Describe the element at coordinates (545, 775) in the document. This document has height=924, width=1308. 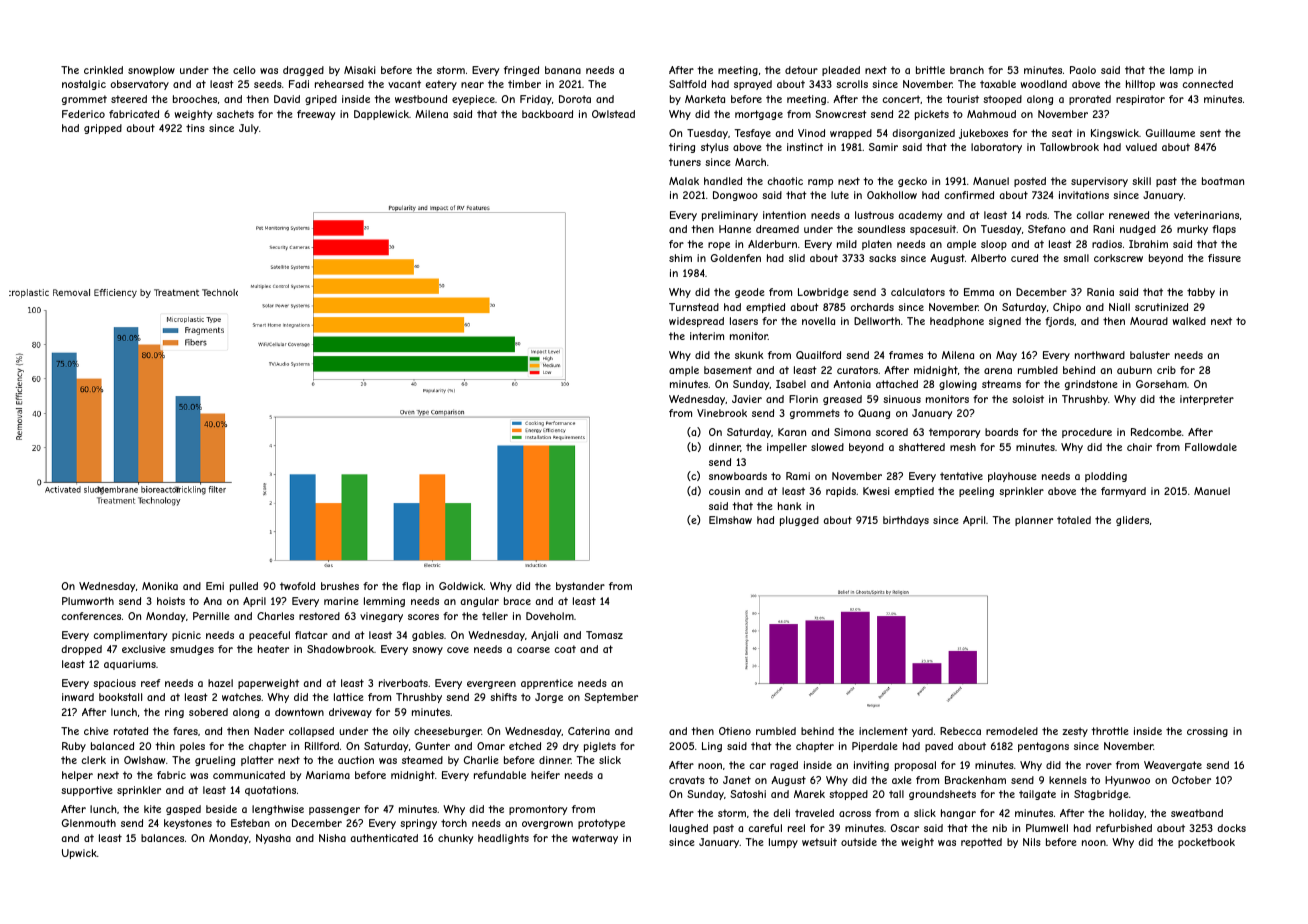
I see `heifer` at that location.
